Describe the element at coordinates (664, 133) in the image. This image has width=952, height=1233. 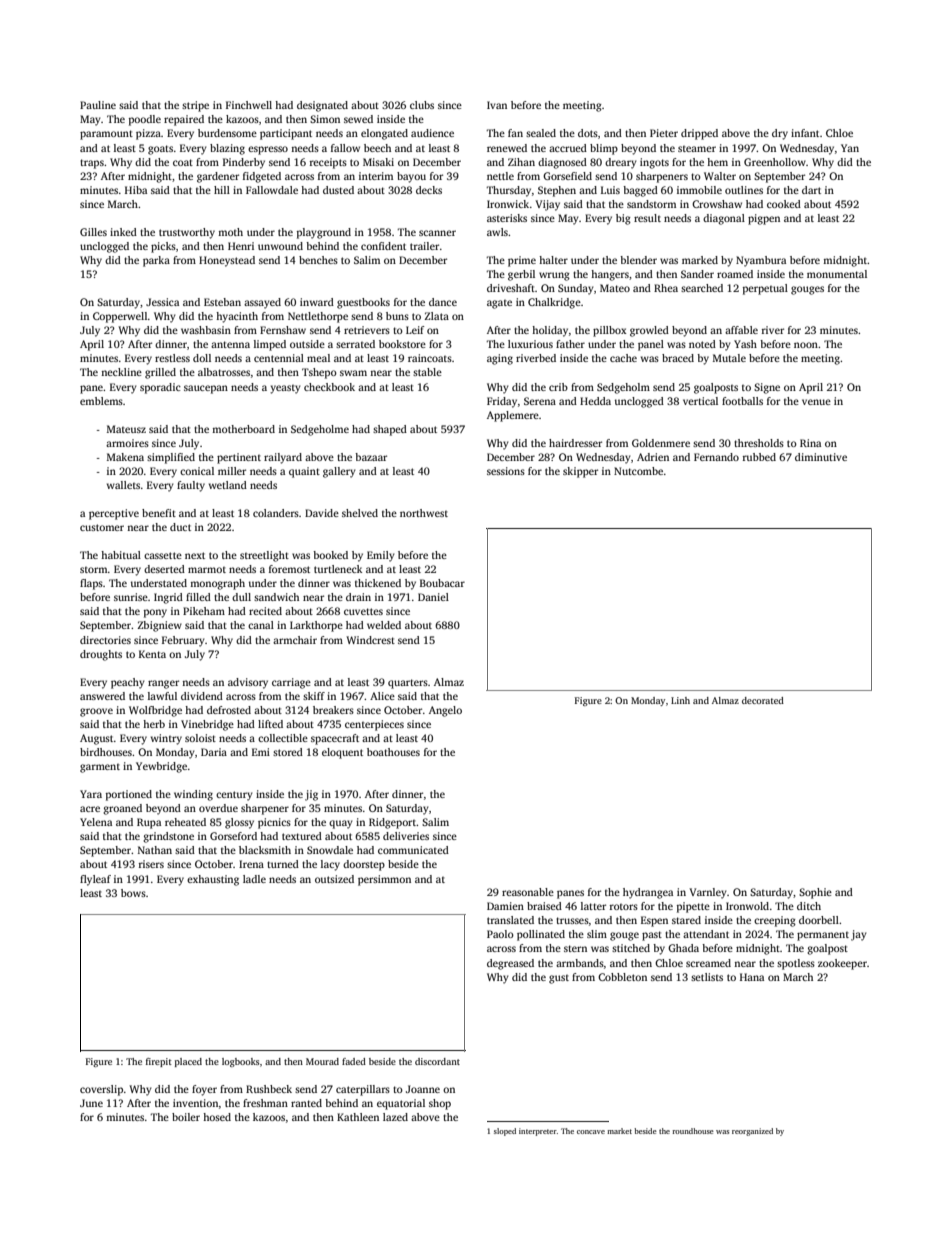
I see `Pieter` at that location.
